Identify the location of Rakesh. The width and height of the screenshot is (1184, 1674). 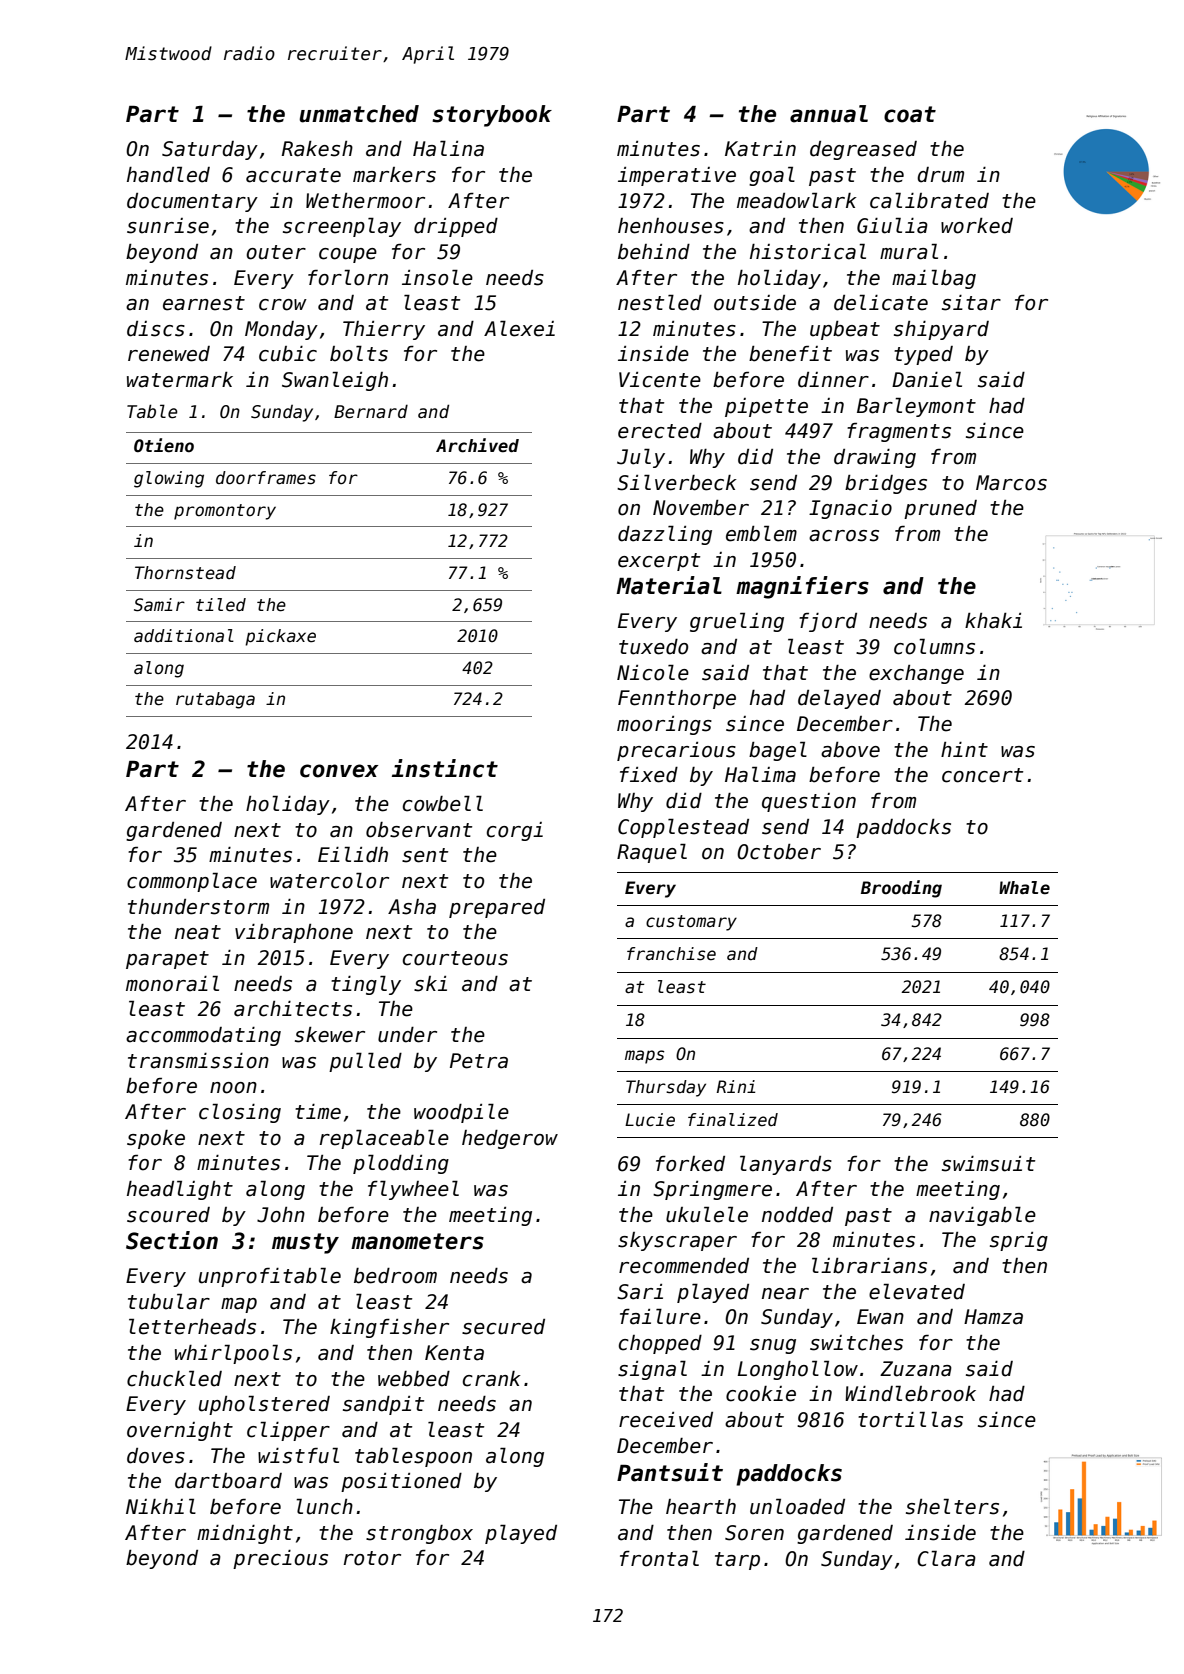
(317, 149).
